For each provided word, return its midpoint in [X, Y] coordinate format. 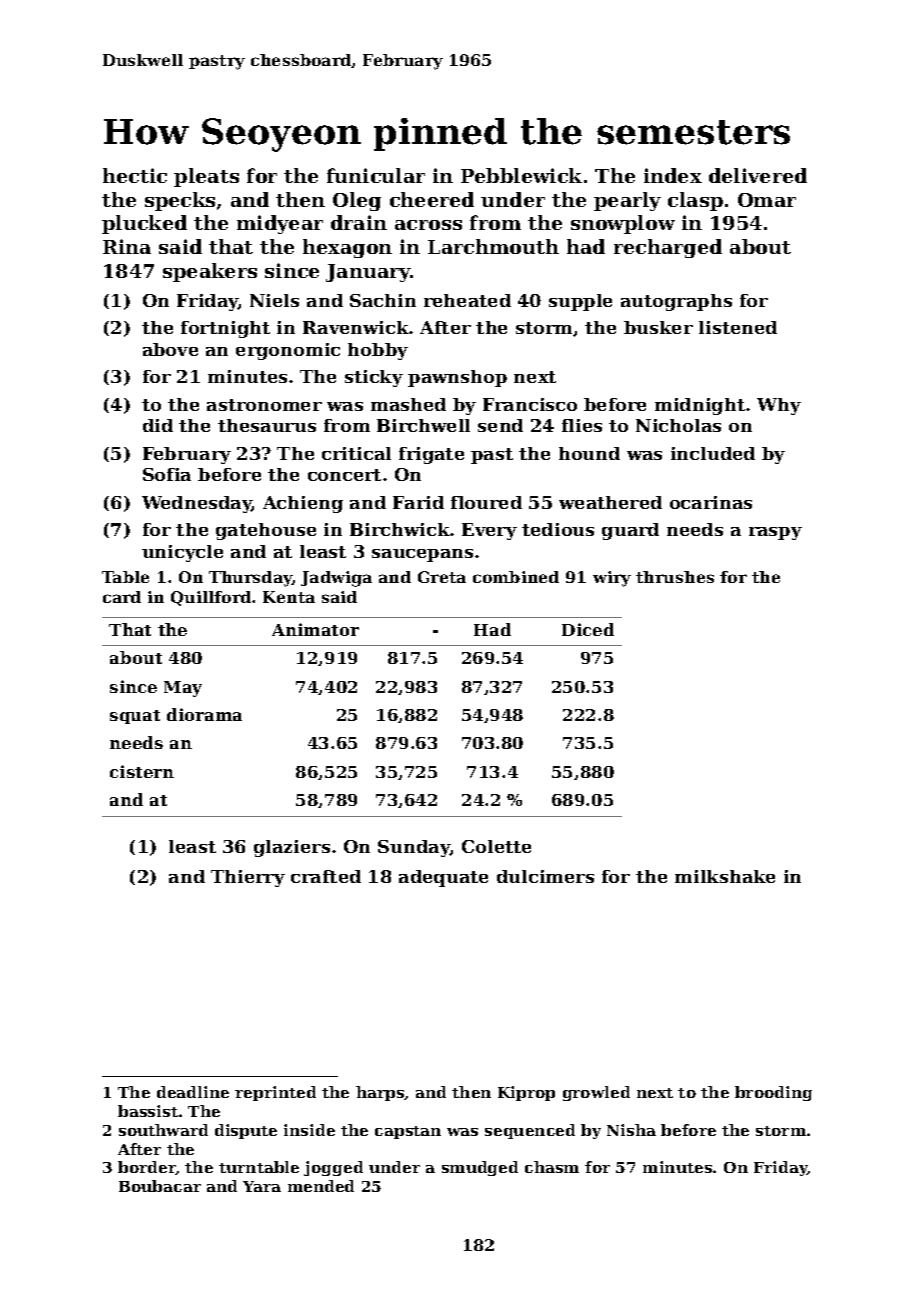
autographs [676, 302]
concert [344, 475]
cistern [142, 771]
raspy [775, 533]
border [147, 1168]
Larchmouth [493, 246]
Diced [588, 629]
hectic [135, 175]
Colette [496, 846]
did [158, 425]
